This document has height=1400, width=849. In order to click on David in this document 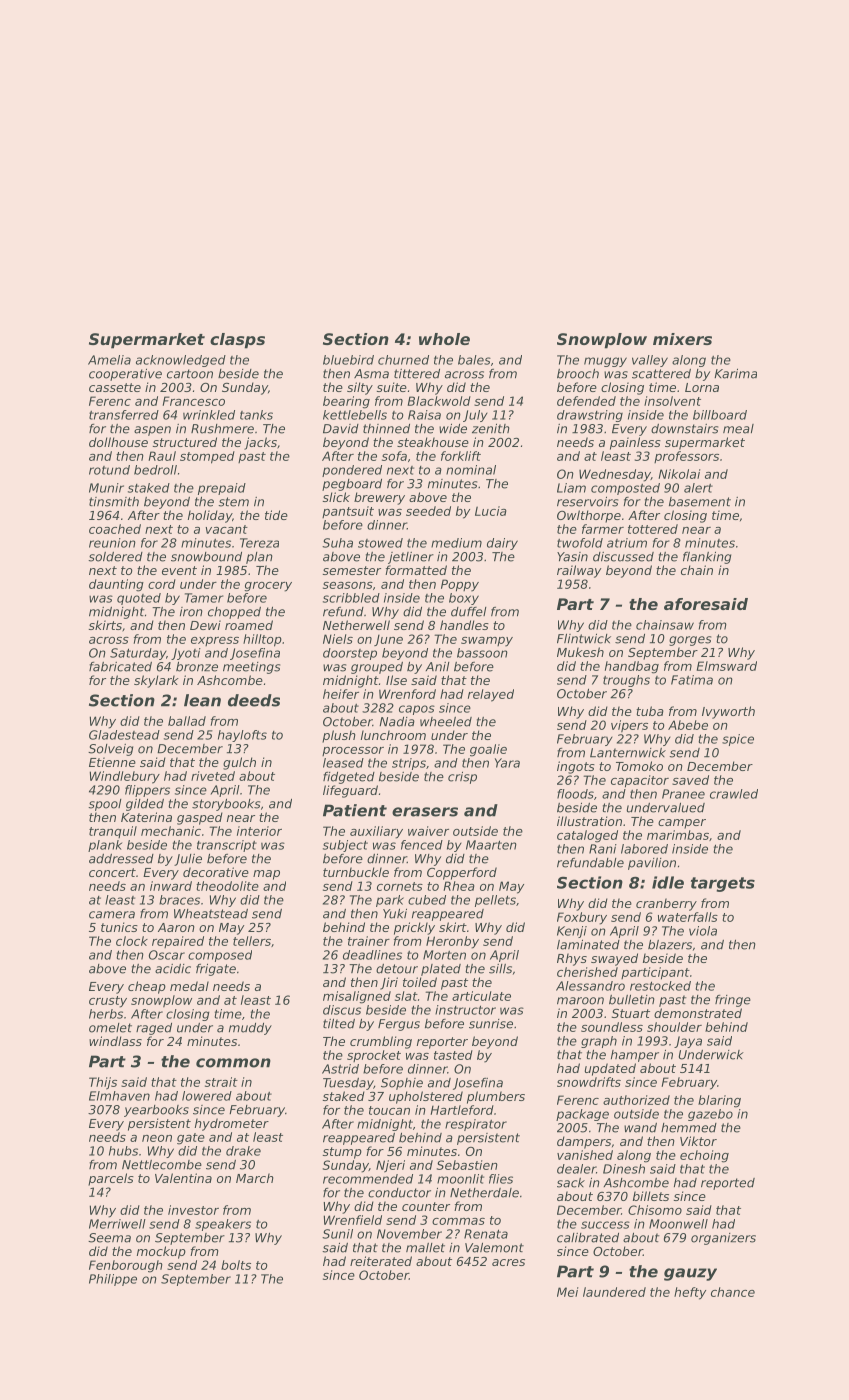, I will do `click(341, 429)`.
